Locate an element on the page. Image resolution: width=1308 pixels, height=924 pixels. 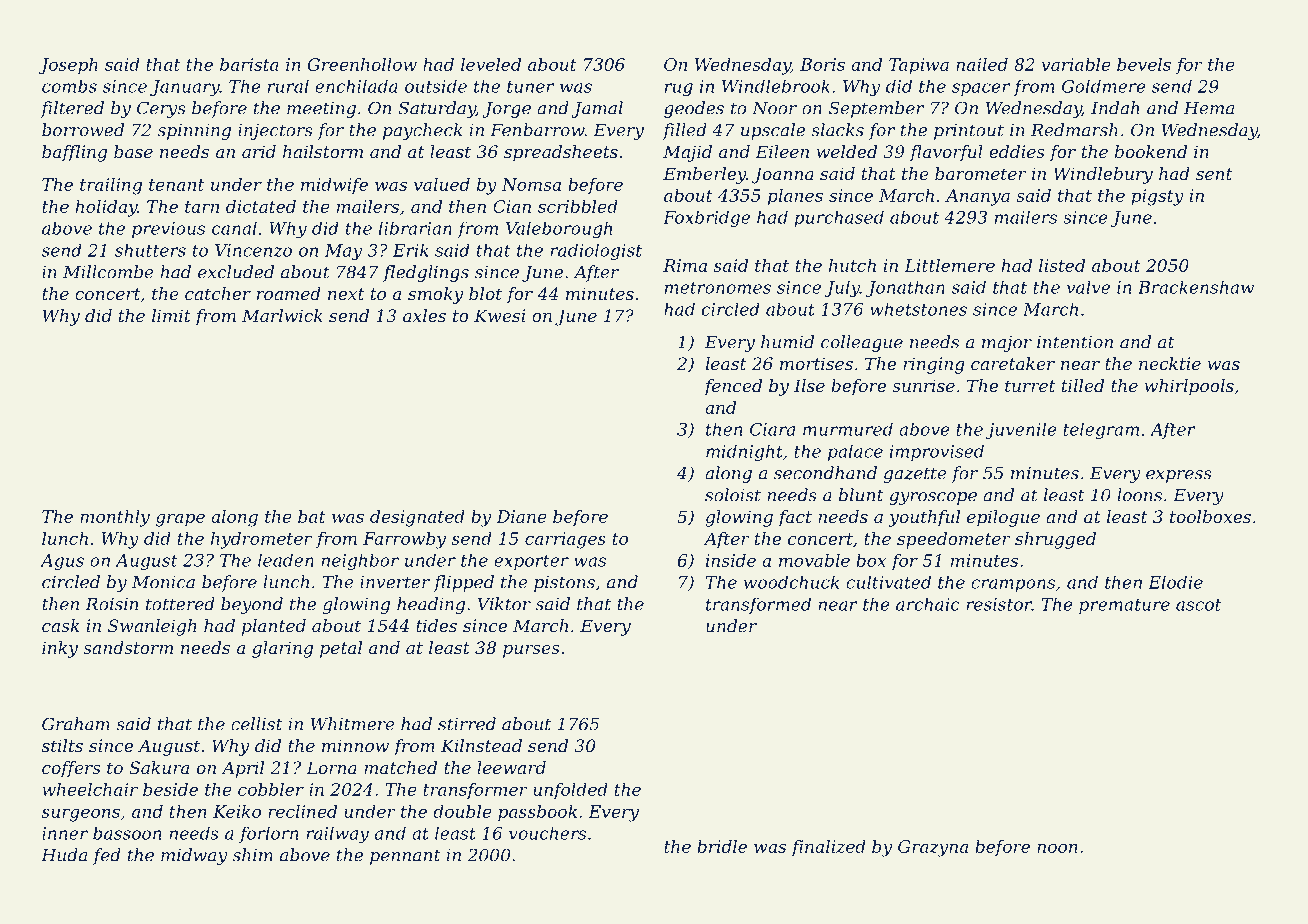
purses is located at coordinates (531, 651).
